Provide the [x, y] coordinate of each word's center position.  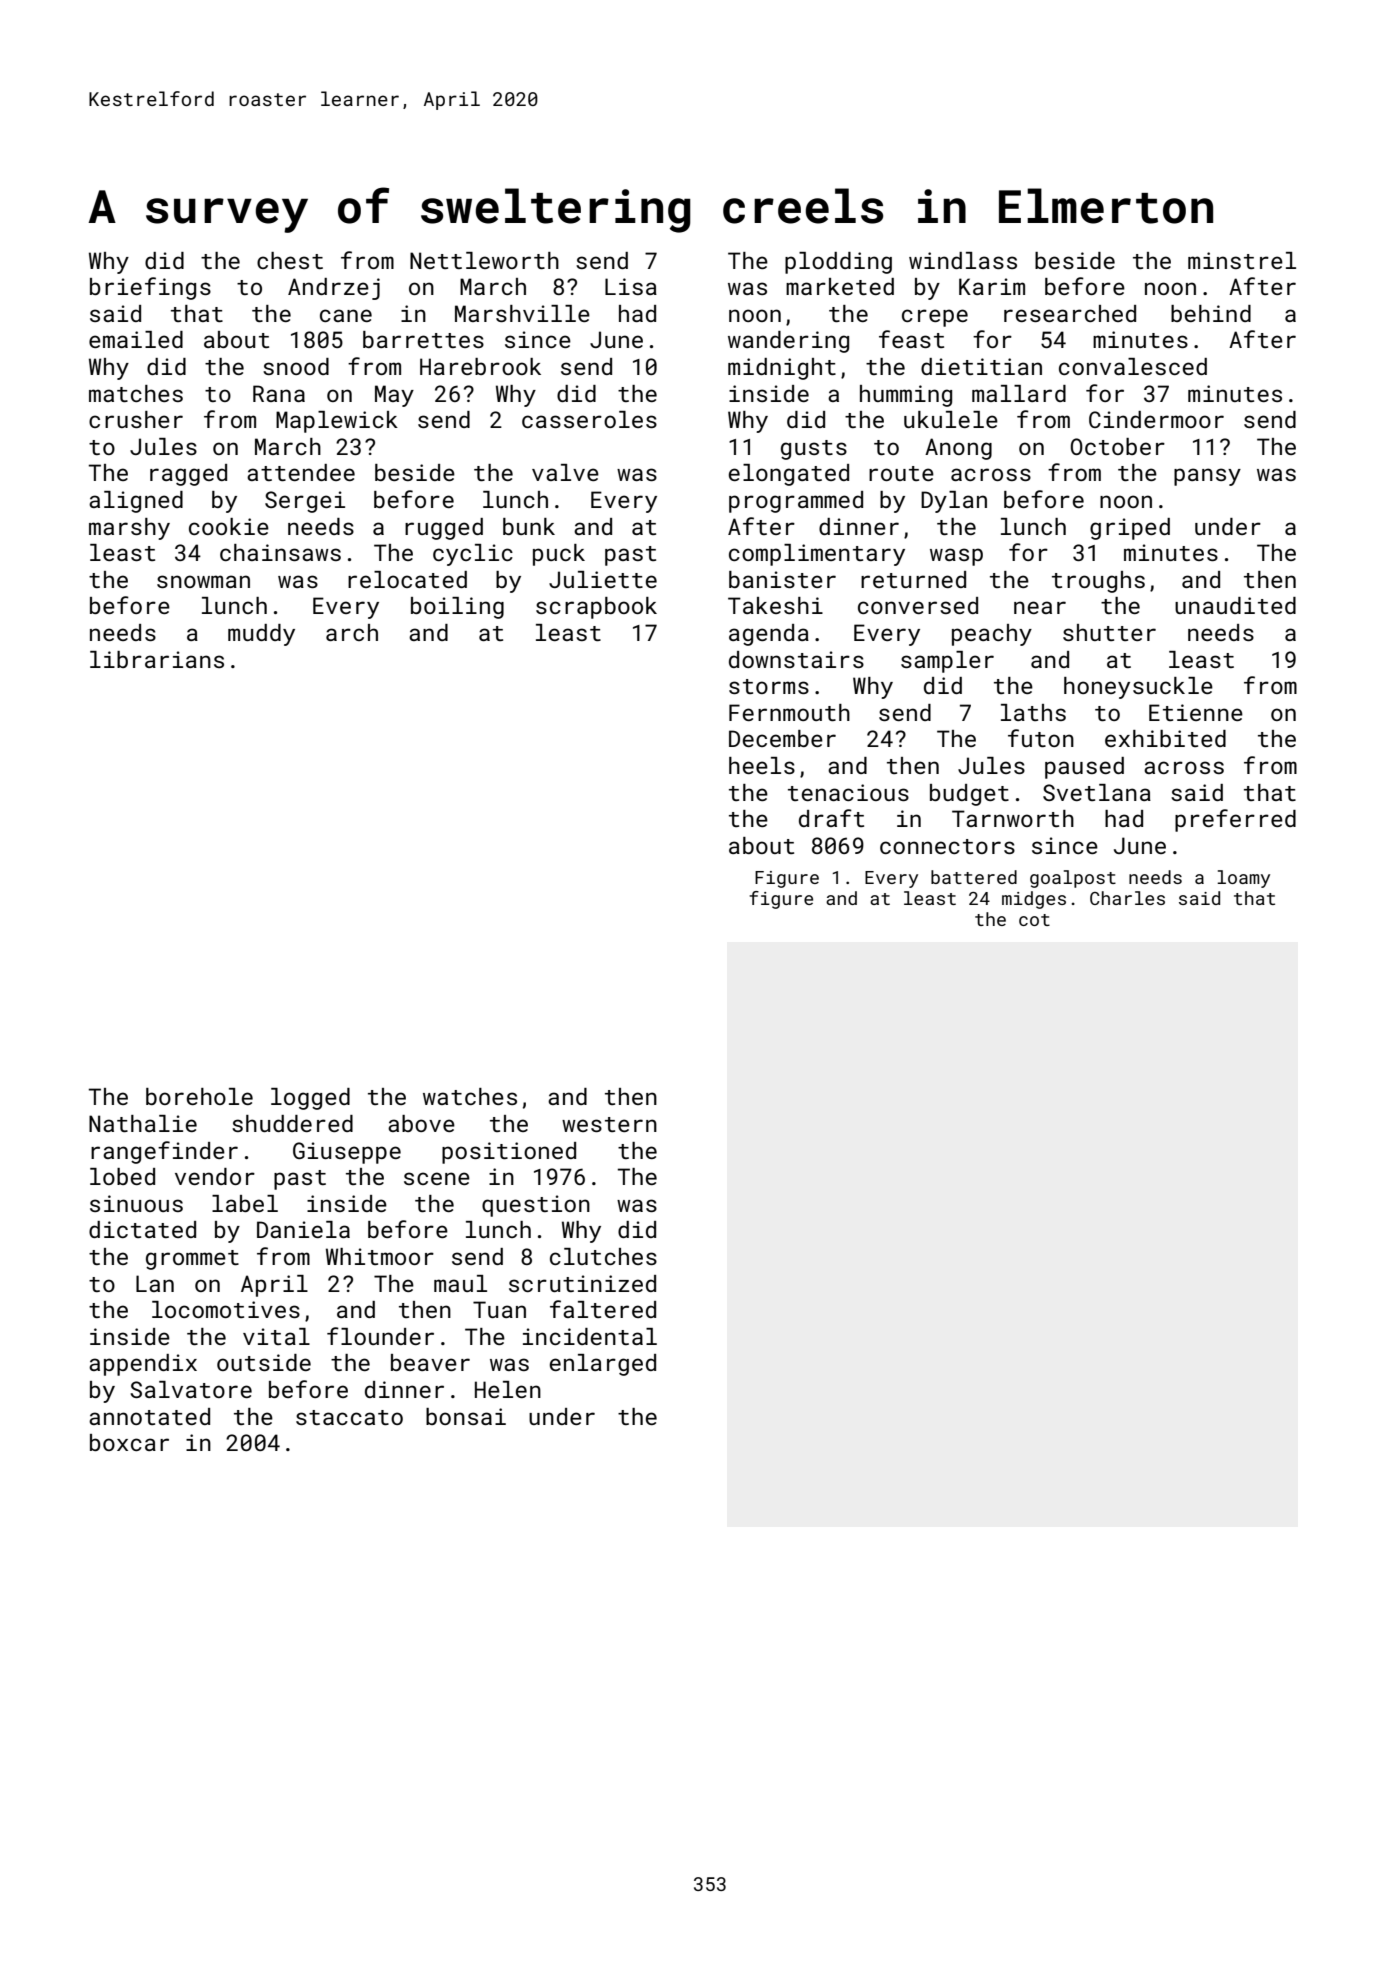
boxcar [129, 1442]
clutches [603, 1256]
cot [1034, 920]
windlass [963, 260]
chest [290, 260]
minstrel [1242, 260]
